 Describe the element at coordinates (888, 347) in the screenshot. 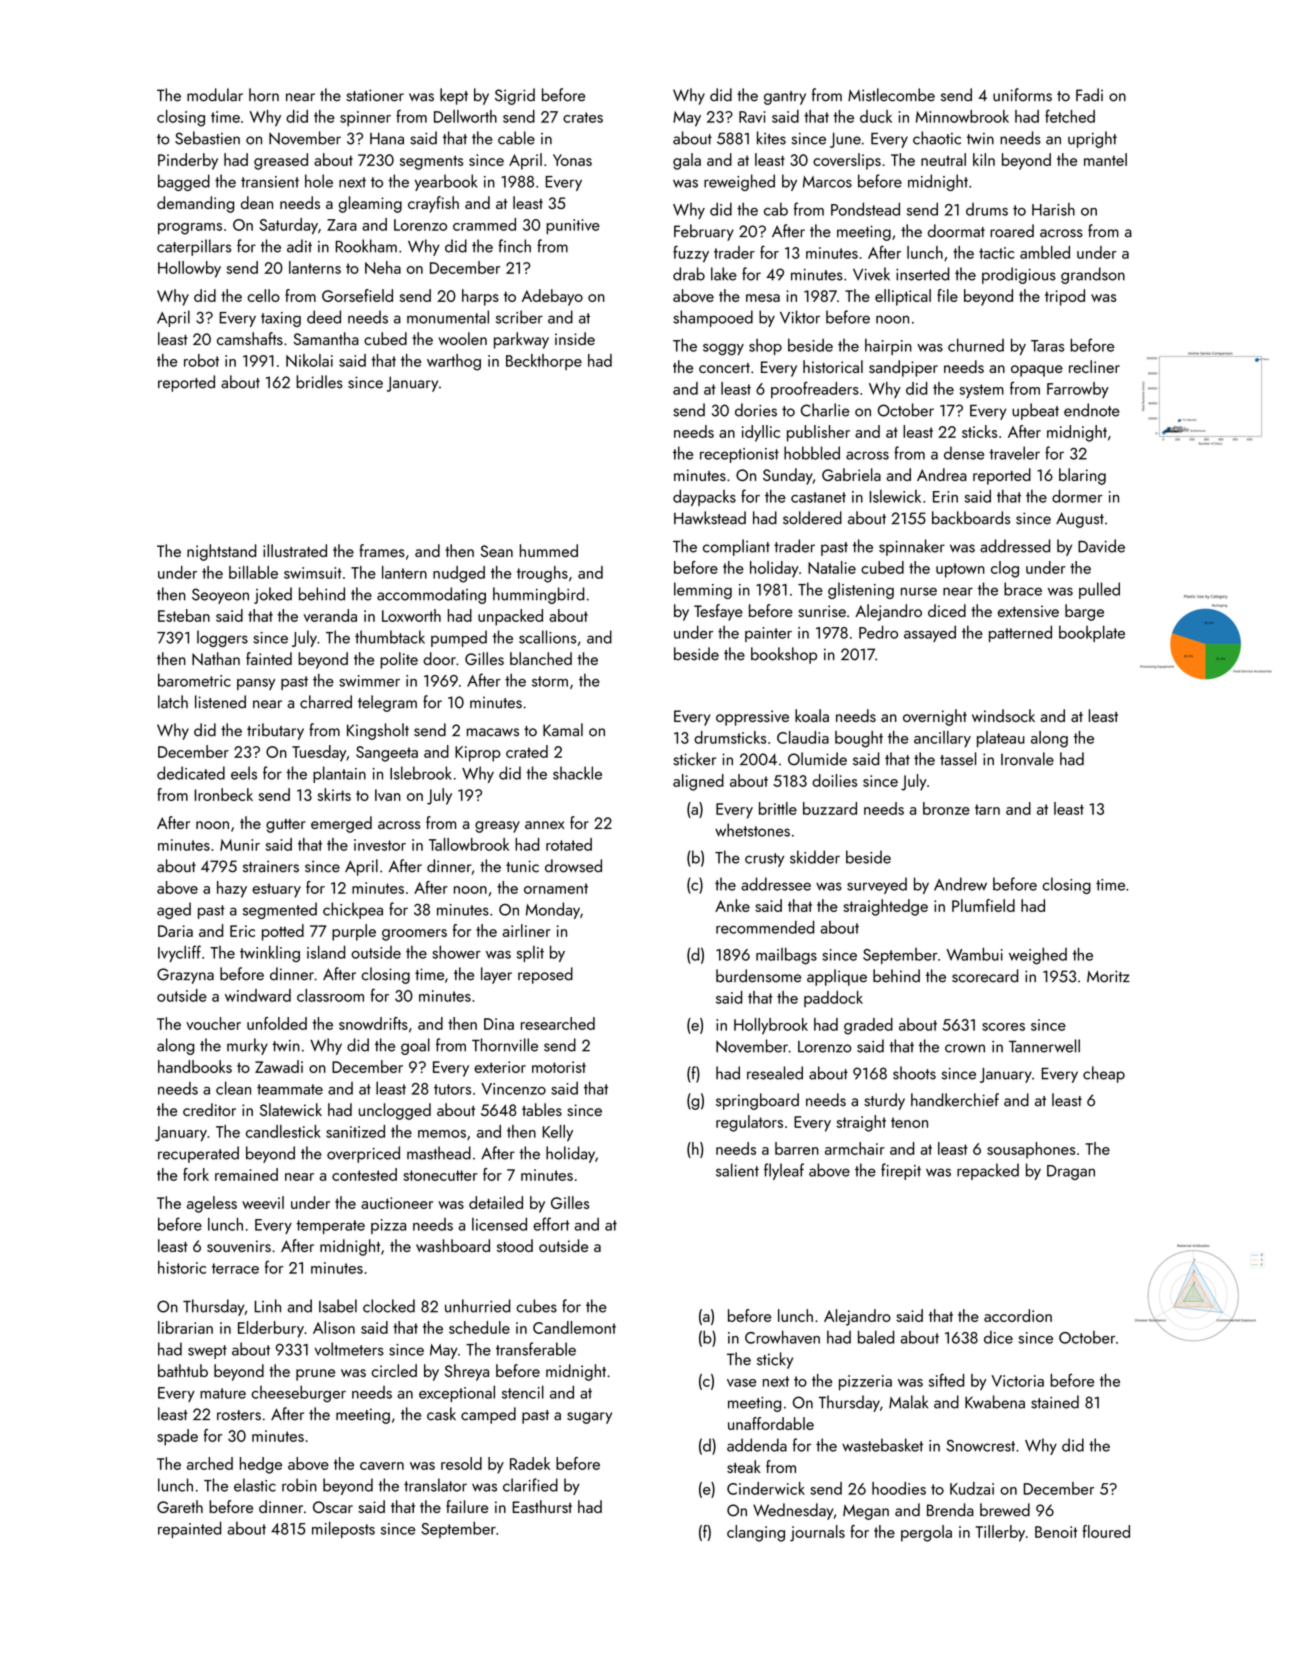

I see `hairpin` at that location.
